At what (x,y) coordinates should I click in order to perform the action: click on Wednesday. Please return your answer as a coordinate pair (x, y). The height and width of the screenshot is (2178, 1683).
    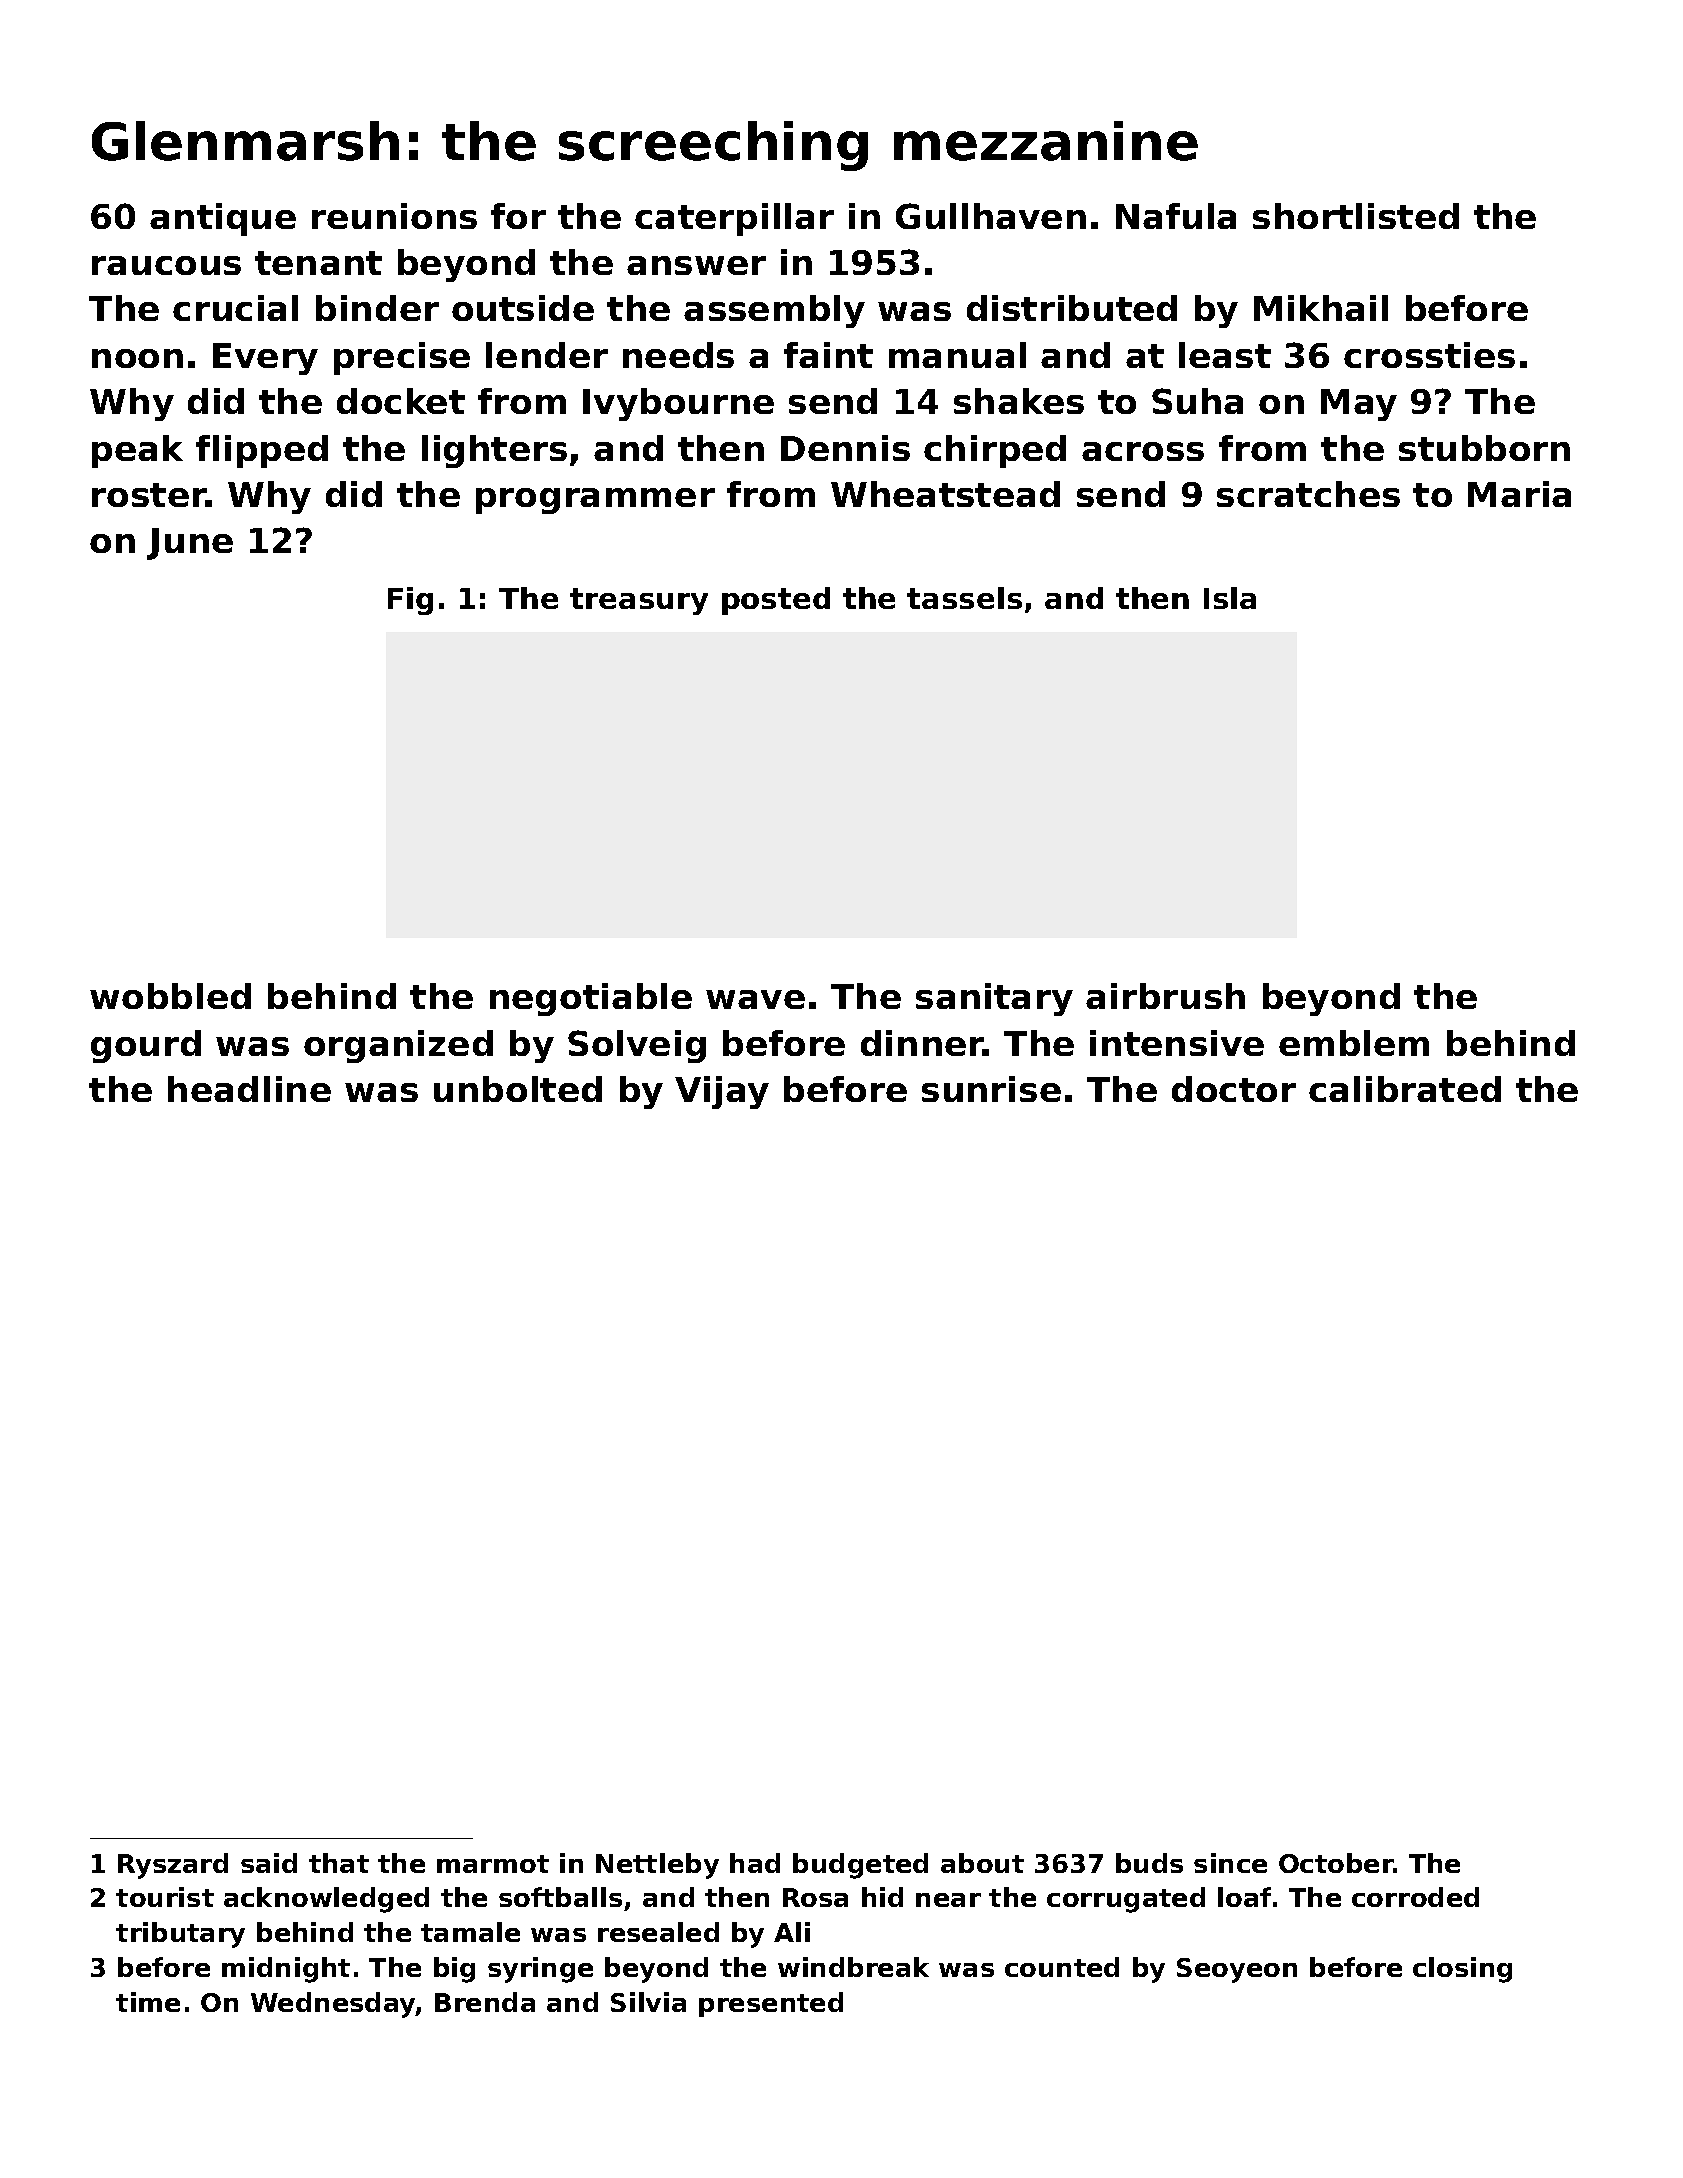
    Looking at the image, I should click on (333, 2005).
